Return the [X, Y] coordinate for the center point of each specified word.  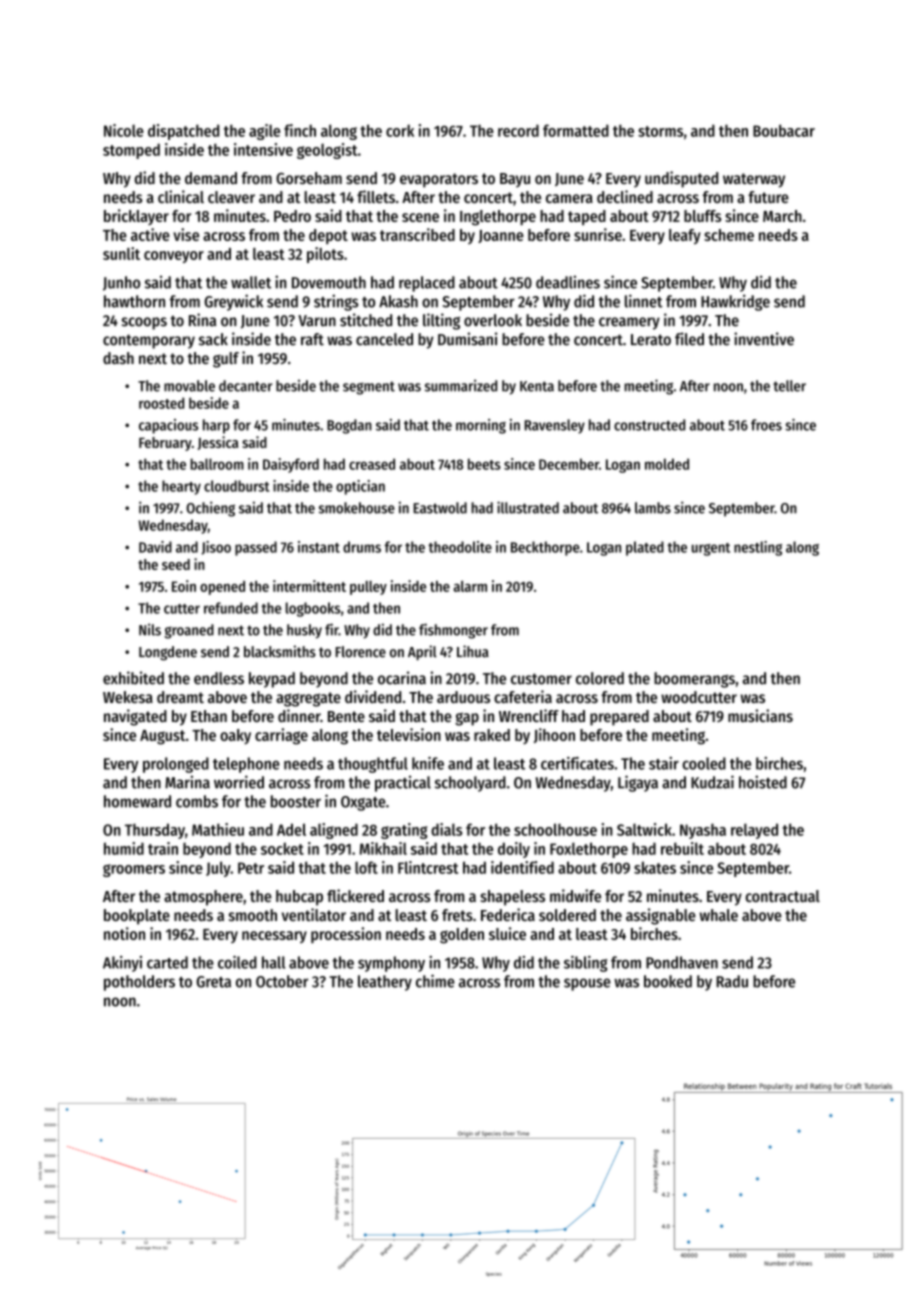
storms [660, 131]
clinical [181, 196]
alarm [470, 586]
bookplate [137, 917]
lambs [653, 508]
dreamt [180, 697]
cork [400, 130]
